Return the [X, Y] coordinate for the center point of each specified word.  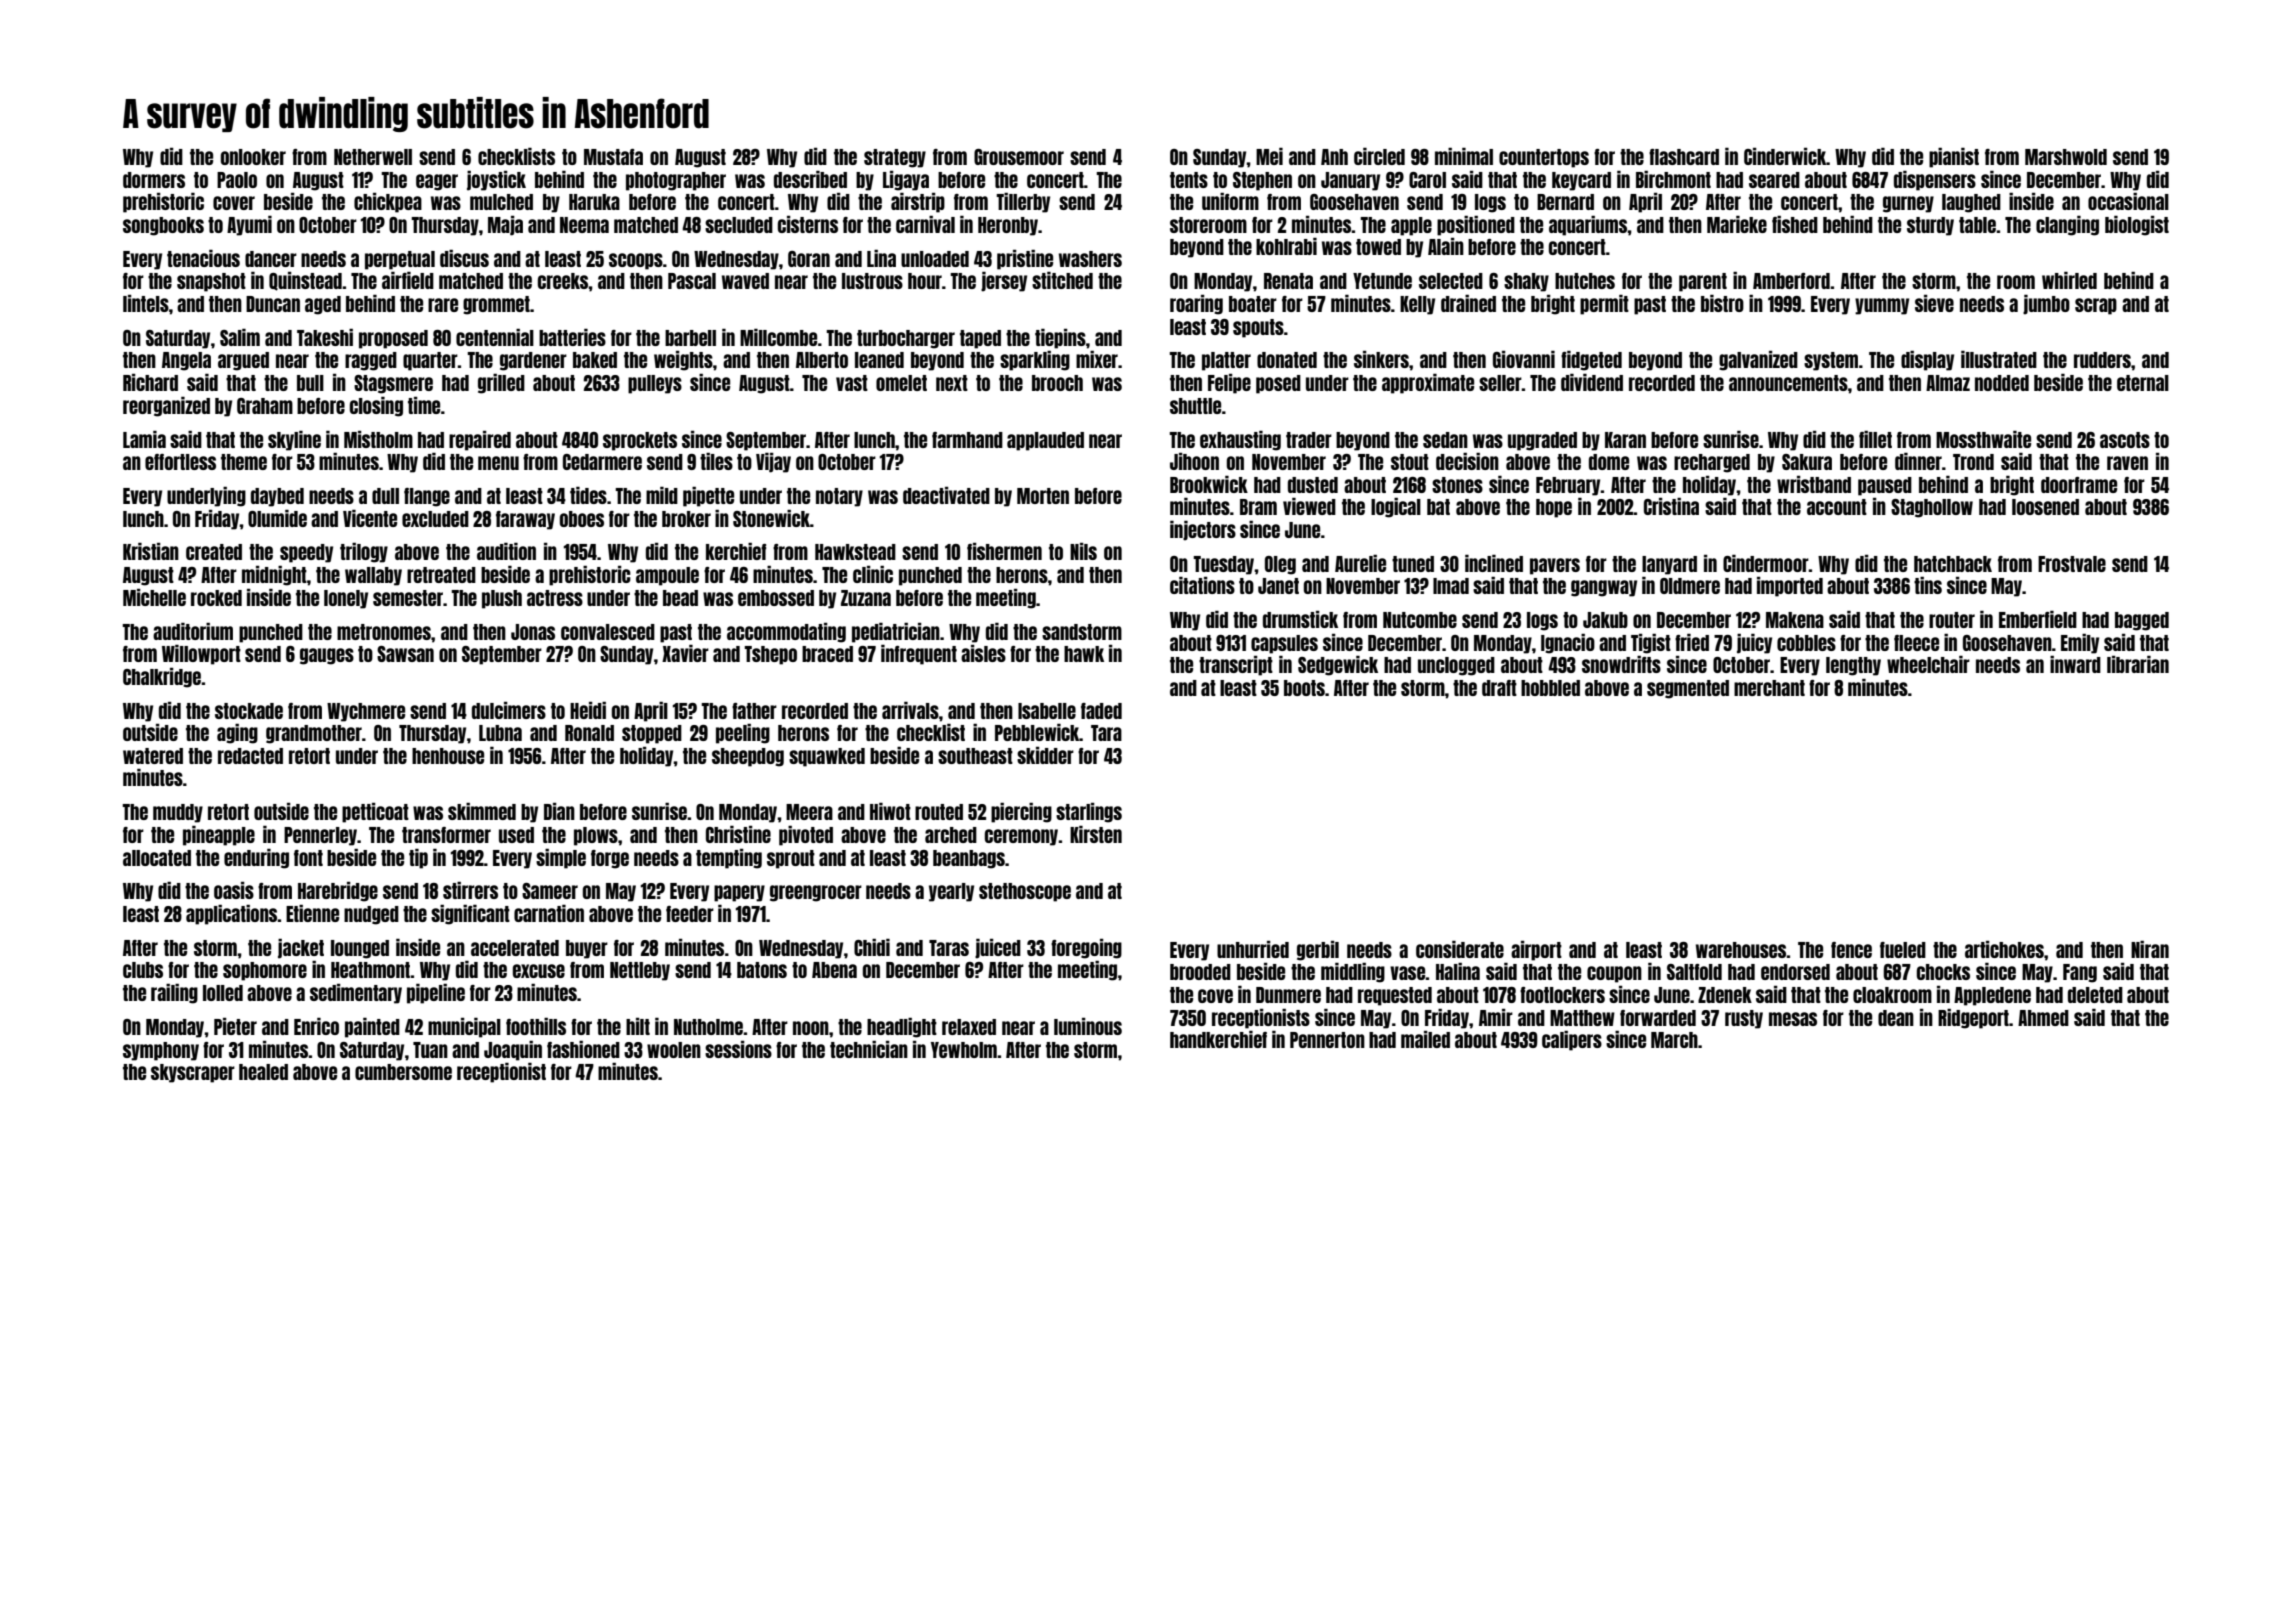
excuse [539, 971]
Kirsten [1096, 834]
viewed [1309, 506]
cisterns [808, 224]
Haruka [594, 202]
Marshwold [2066, 157]
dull [385, 496]
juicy [1754, 643]
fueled [1903, 950]
